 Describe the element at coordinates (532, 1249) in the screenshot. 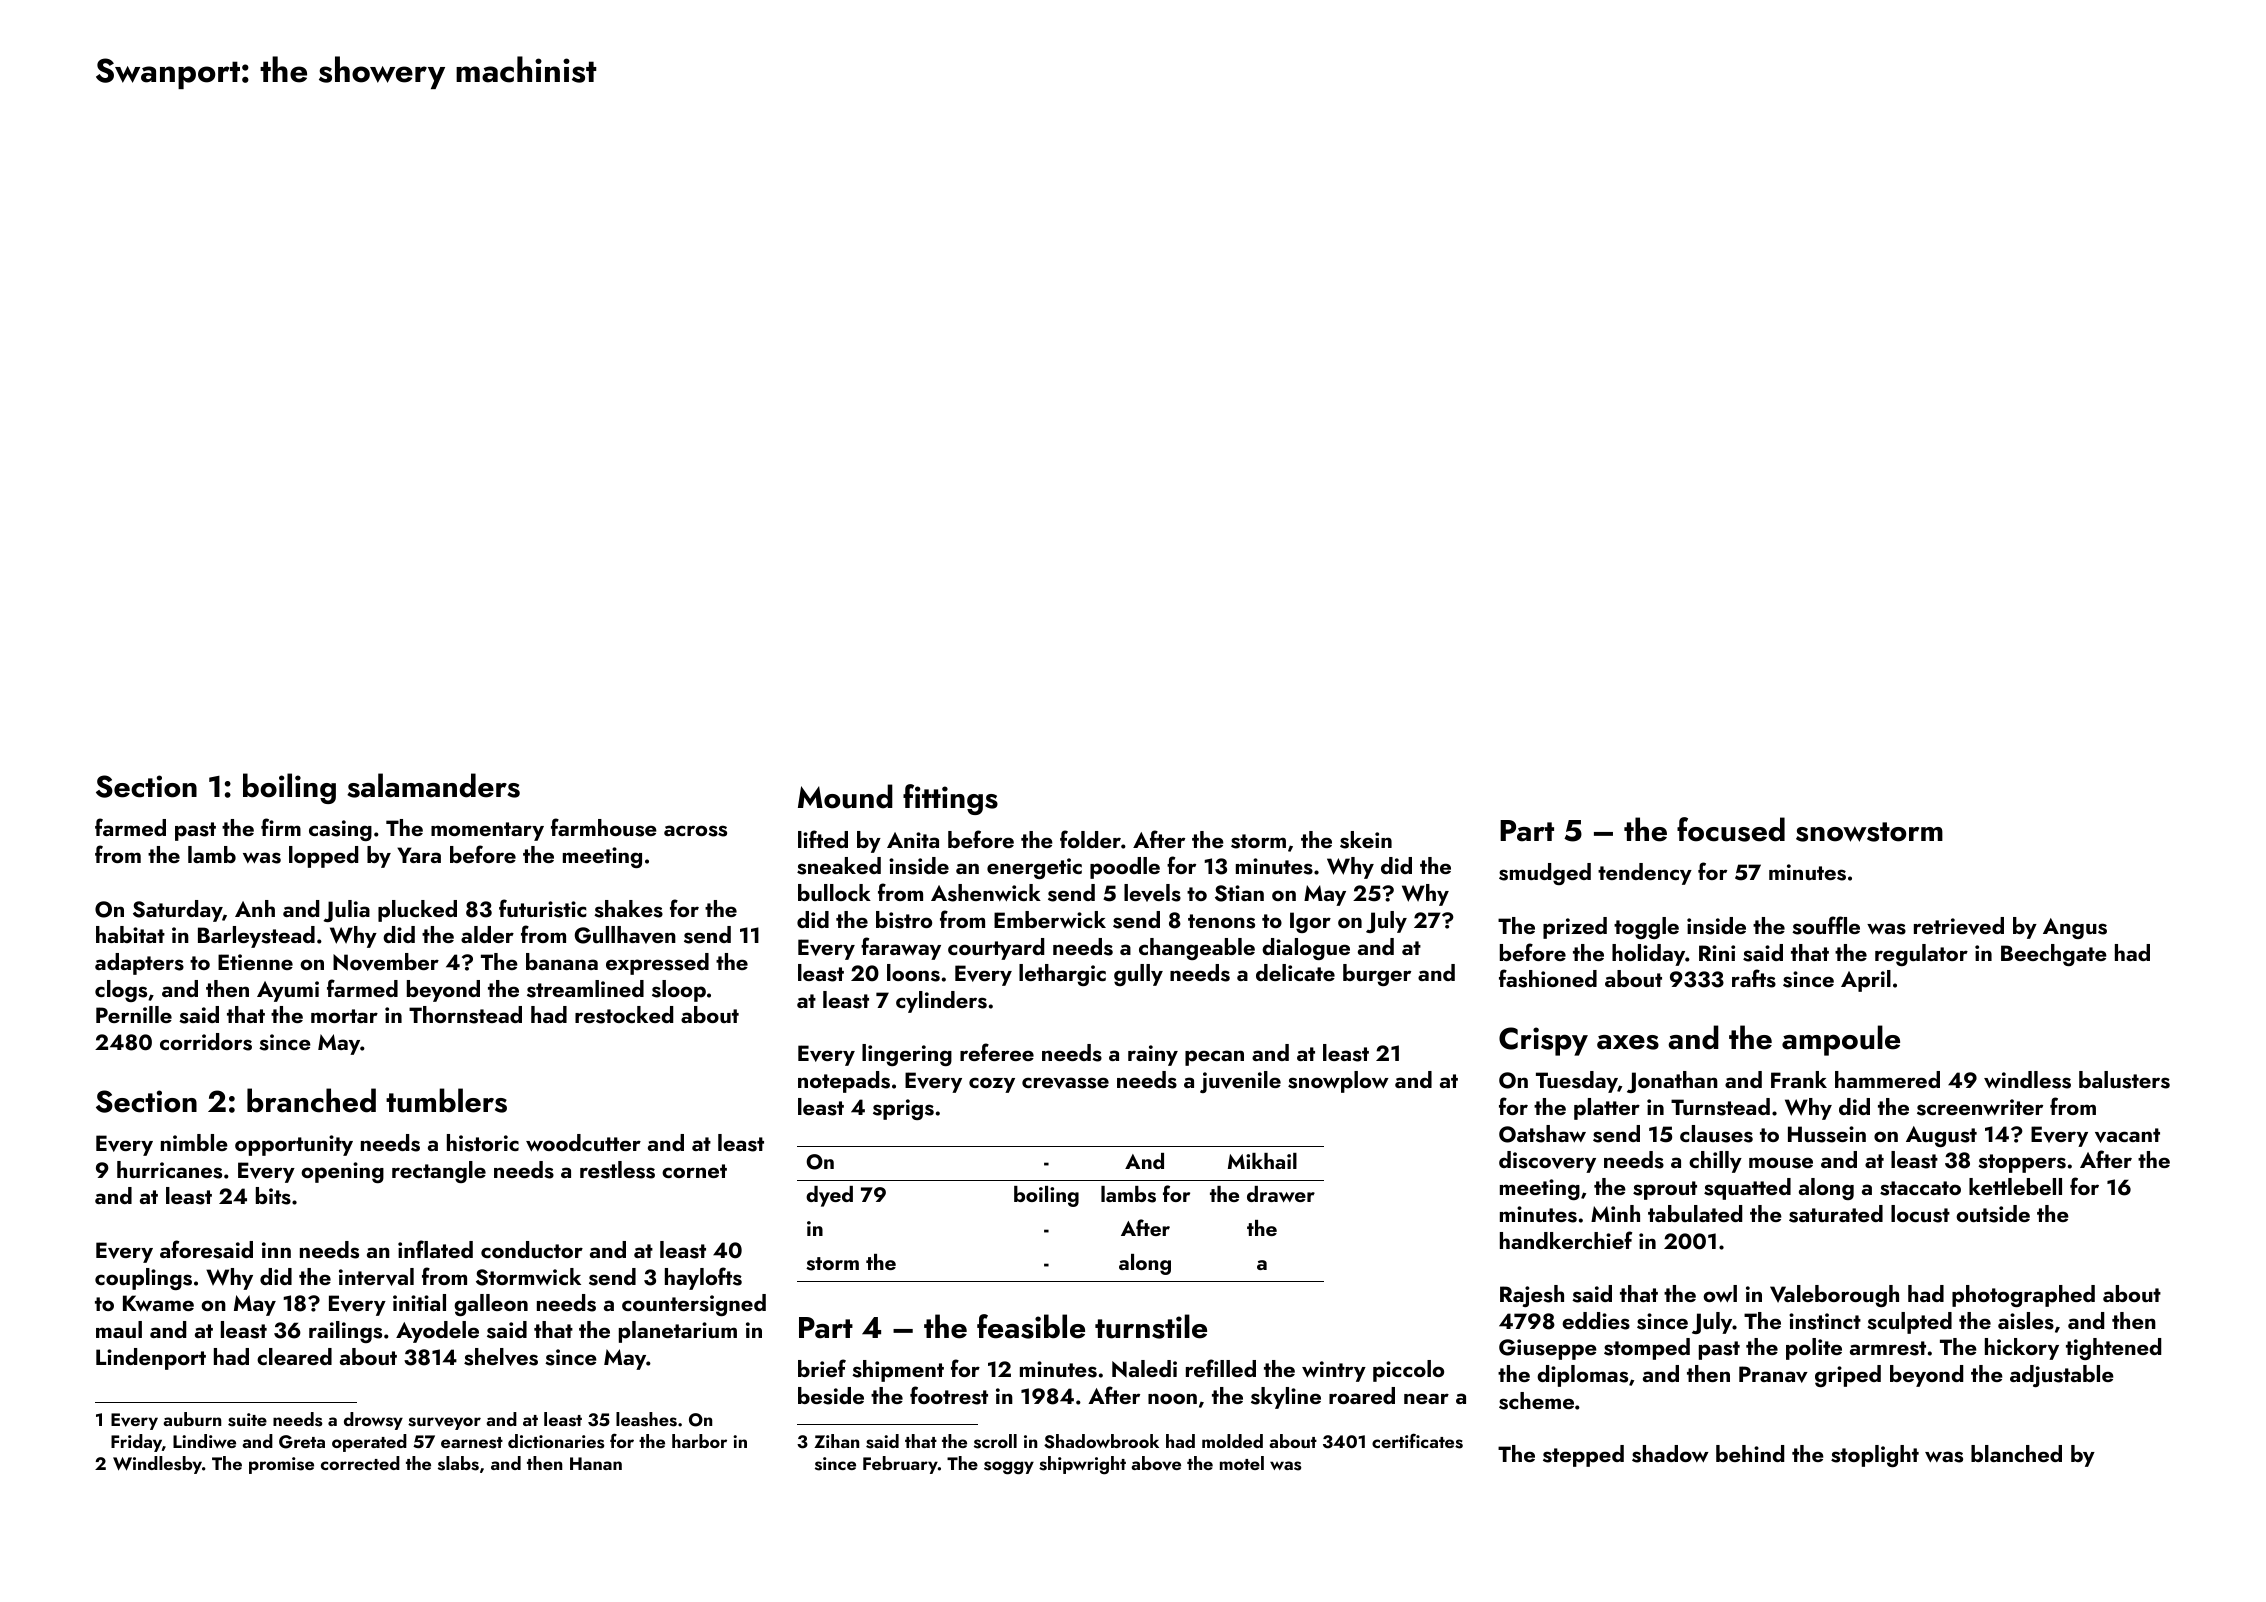

I see `conductor` at that location.
